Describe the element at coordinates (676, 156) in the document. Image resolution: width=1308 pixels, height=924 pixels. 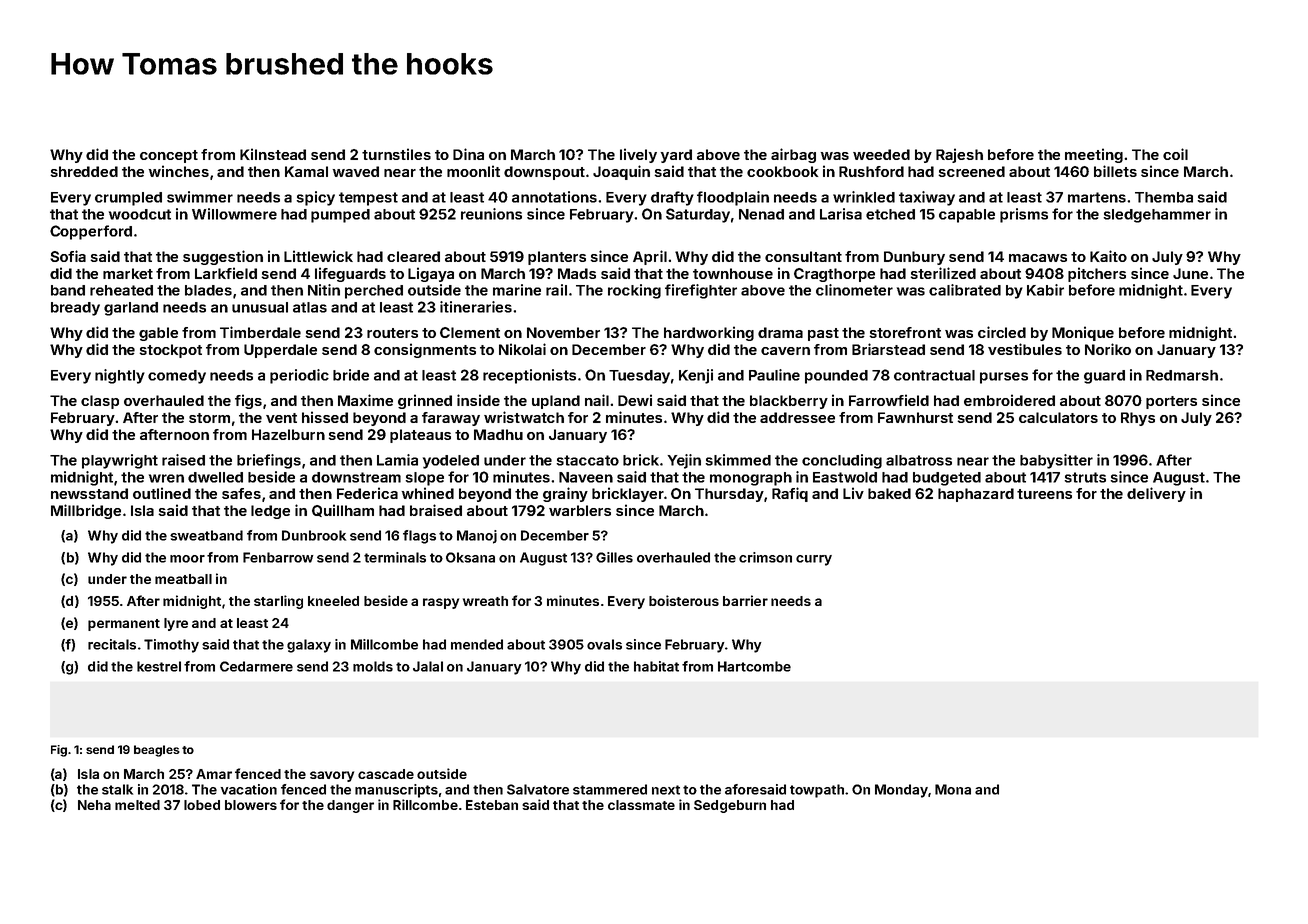
I see `yard` at that location.
